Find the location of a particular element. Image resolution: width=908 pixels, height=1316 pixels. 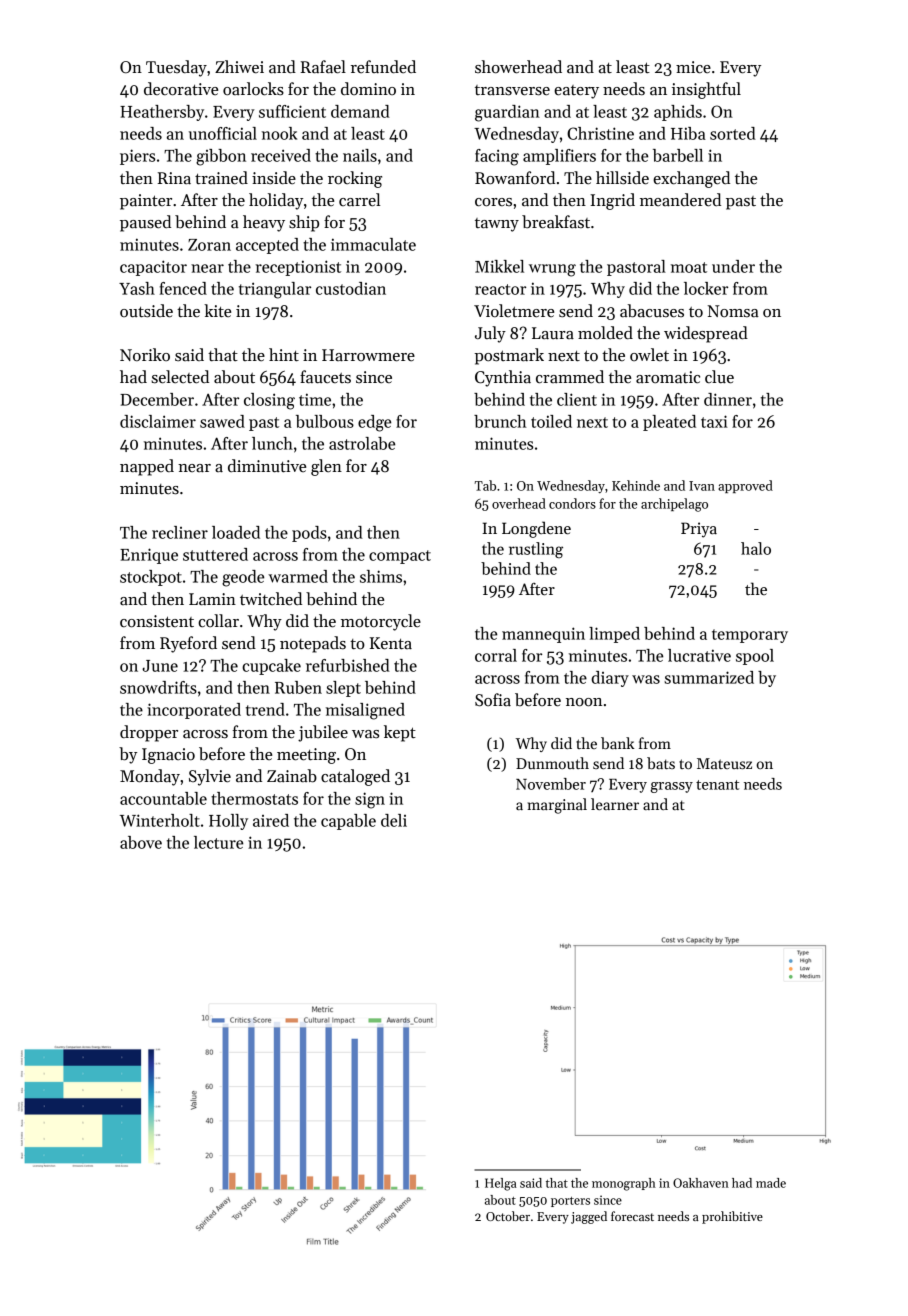

rustling is located at coordinates (536, 550).
